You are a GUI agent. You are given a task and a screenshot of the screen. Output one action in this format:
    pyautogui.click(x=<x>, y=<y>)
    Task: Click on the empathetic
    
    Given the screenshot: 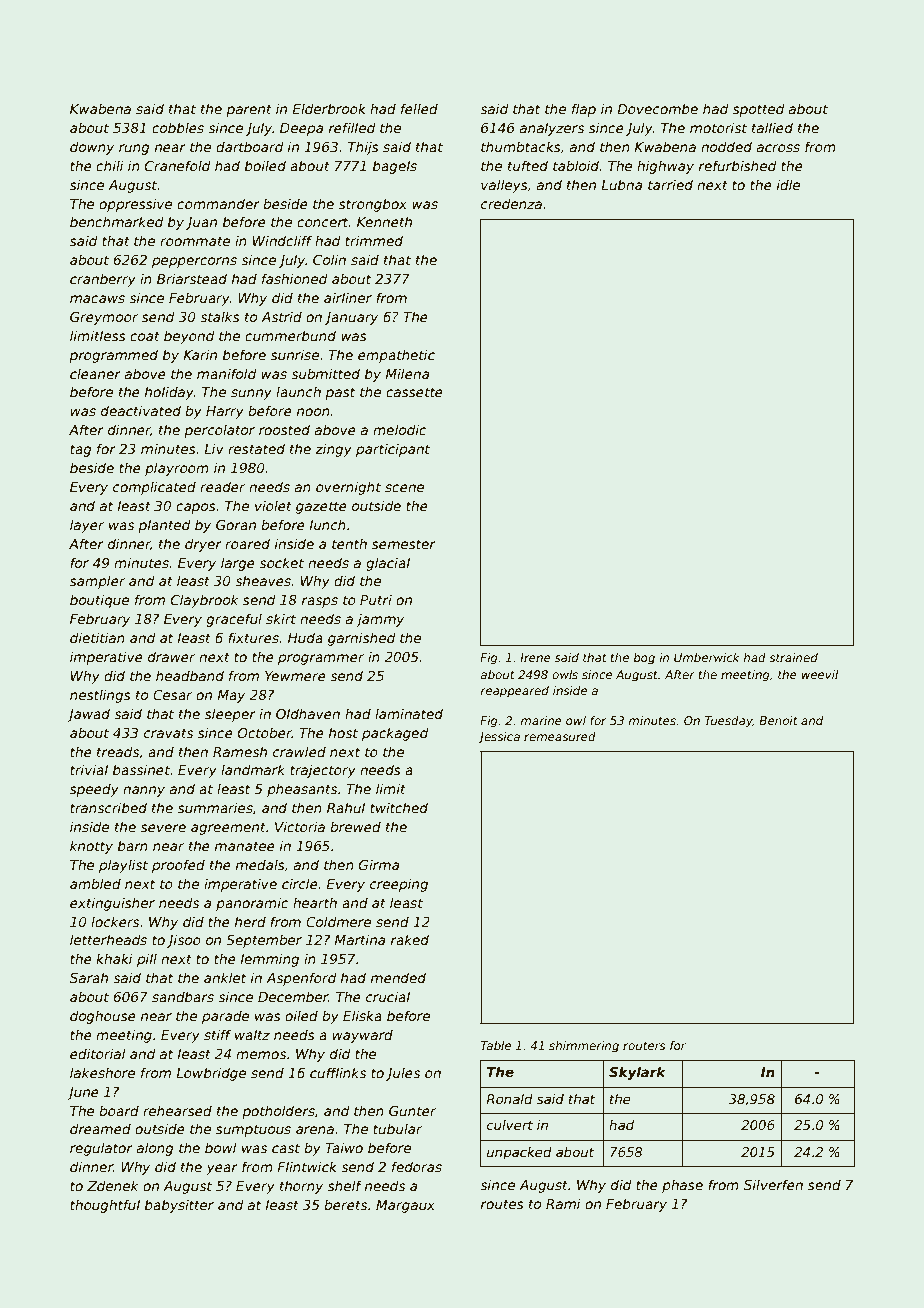 What is the action you would take?
    pyautogui.click(x=396, y=356)
